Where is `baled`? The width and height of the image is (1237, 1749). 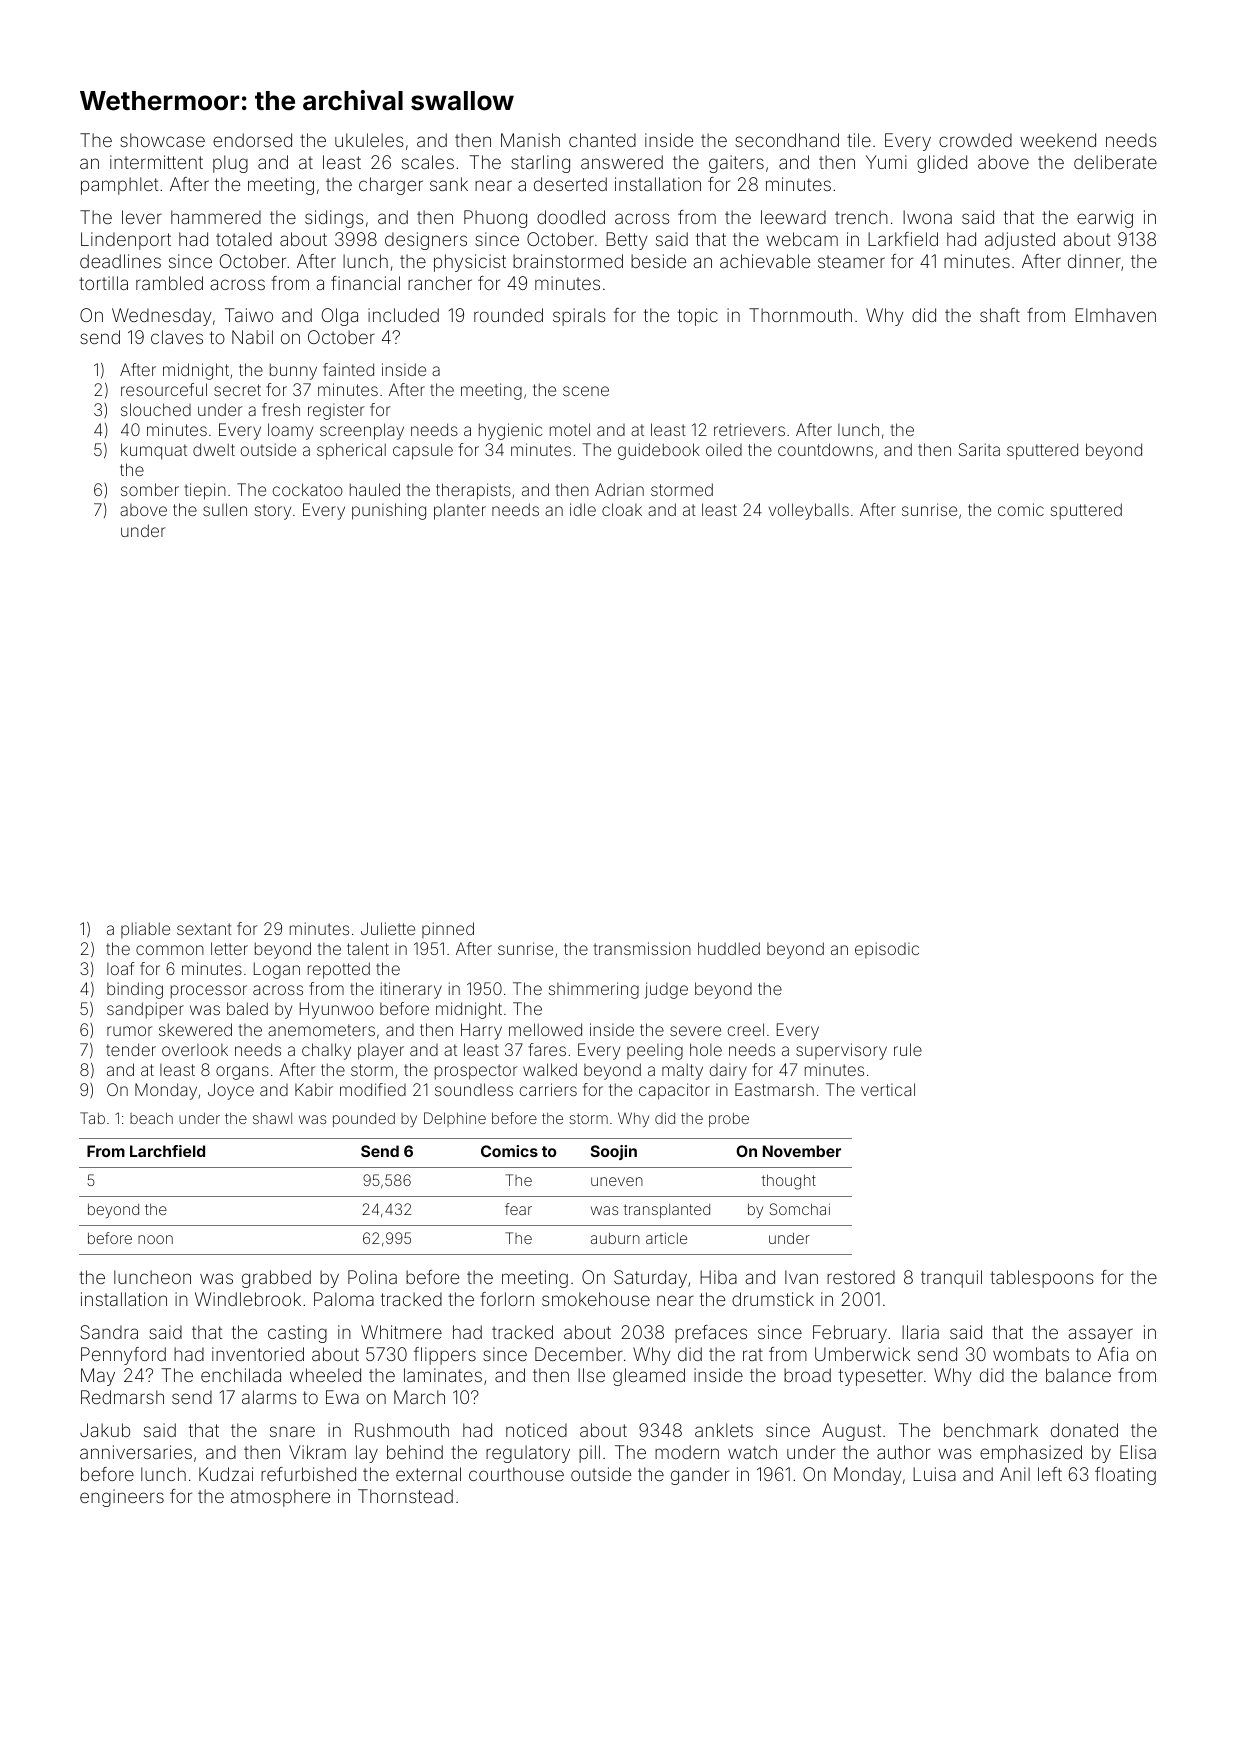 baled is located at coordinates (247, 1008).
